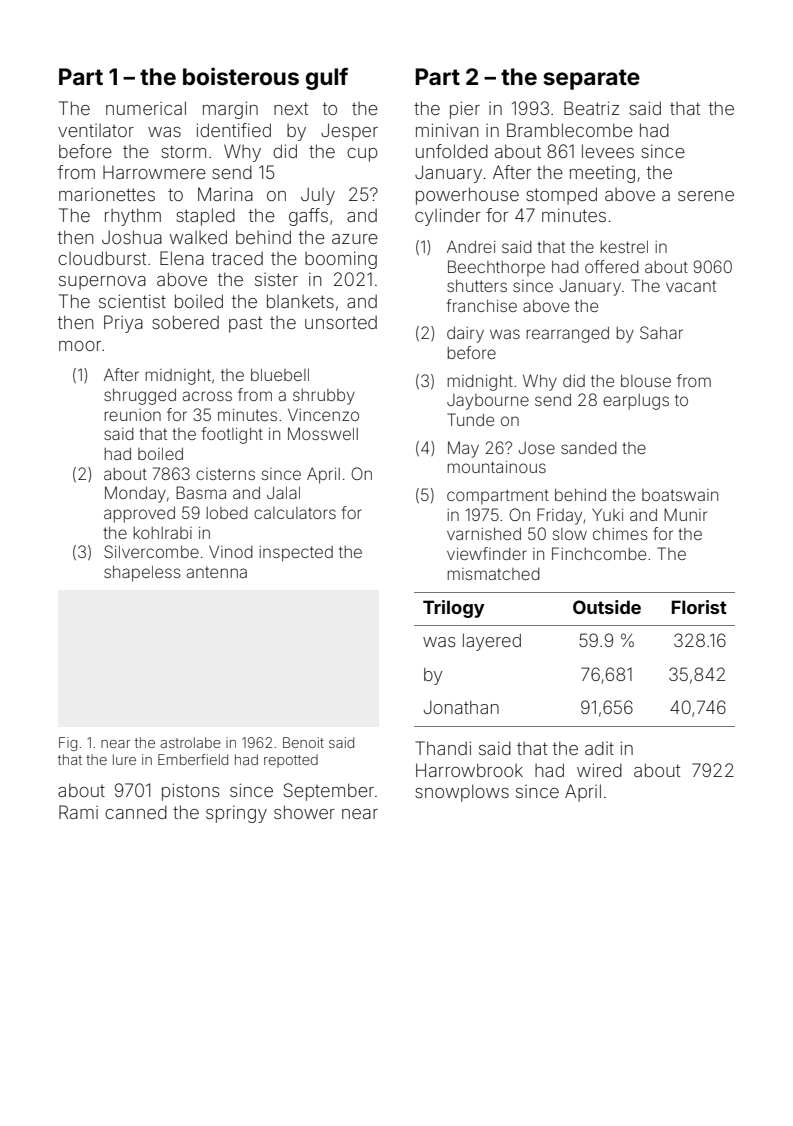 The image size is (793, 1126). What do you see at coordinates (470, 419) in the screenshot?
I see `Tunde` at bounding box center [470, 419].
